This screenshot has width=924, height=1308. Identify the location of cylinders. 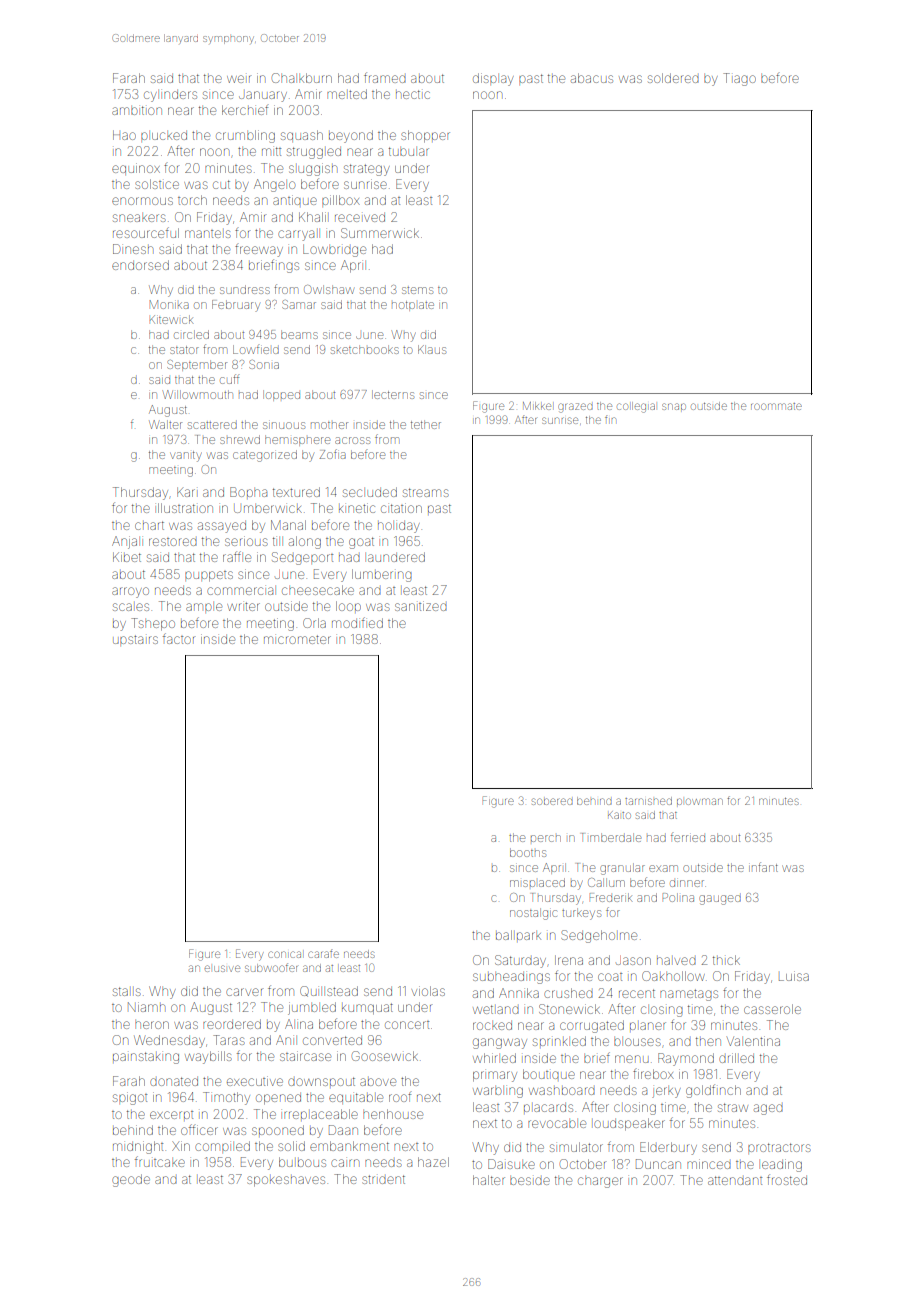
(170, 96).
